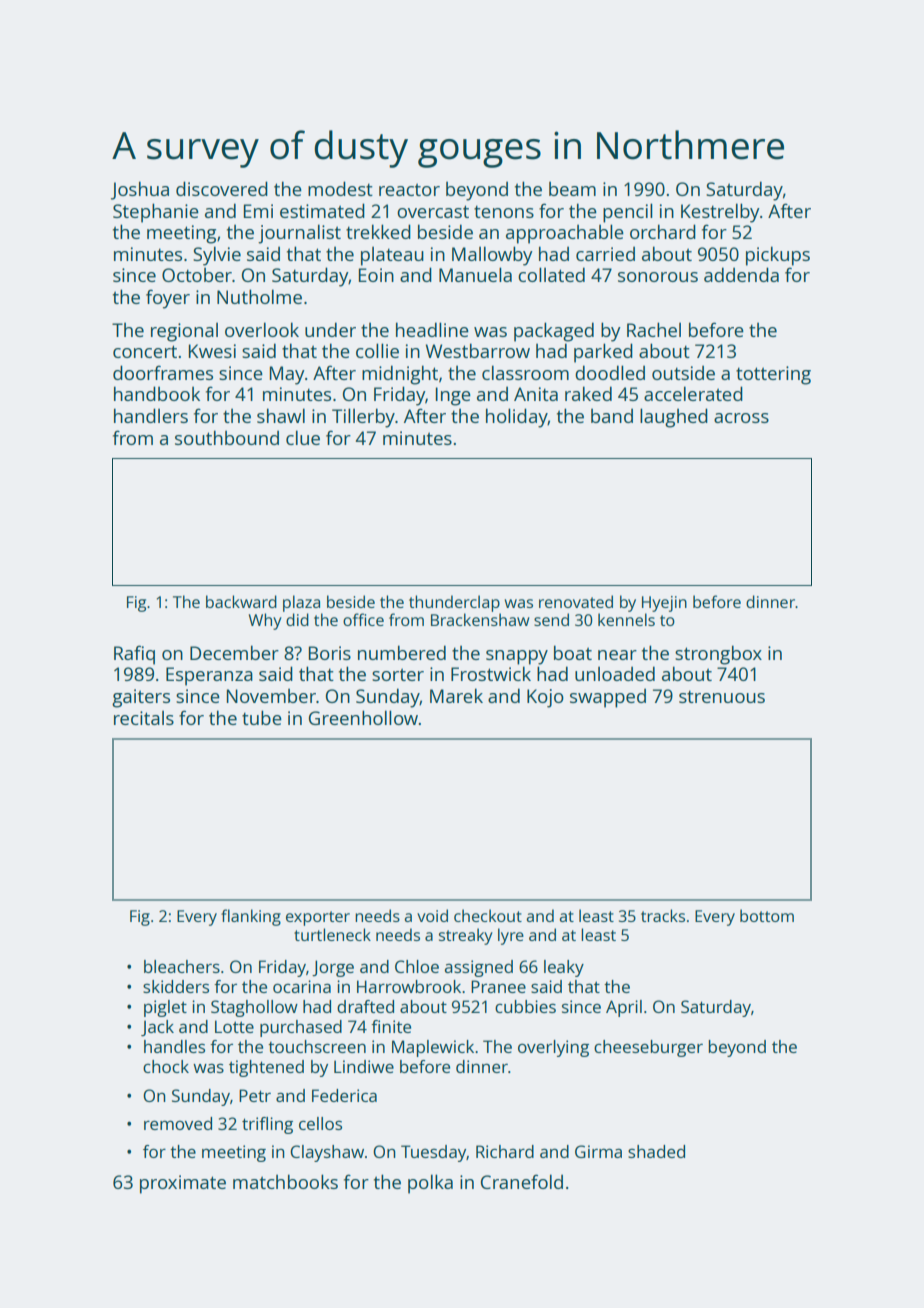 The image size is (924, 1308). I want to click on Greenhollow, so click(363, 717).
